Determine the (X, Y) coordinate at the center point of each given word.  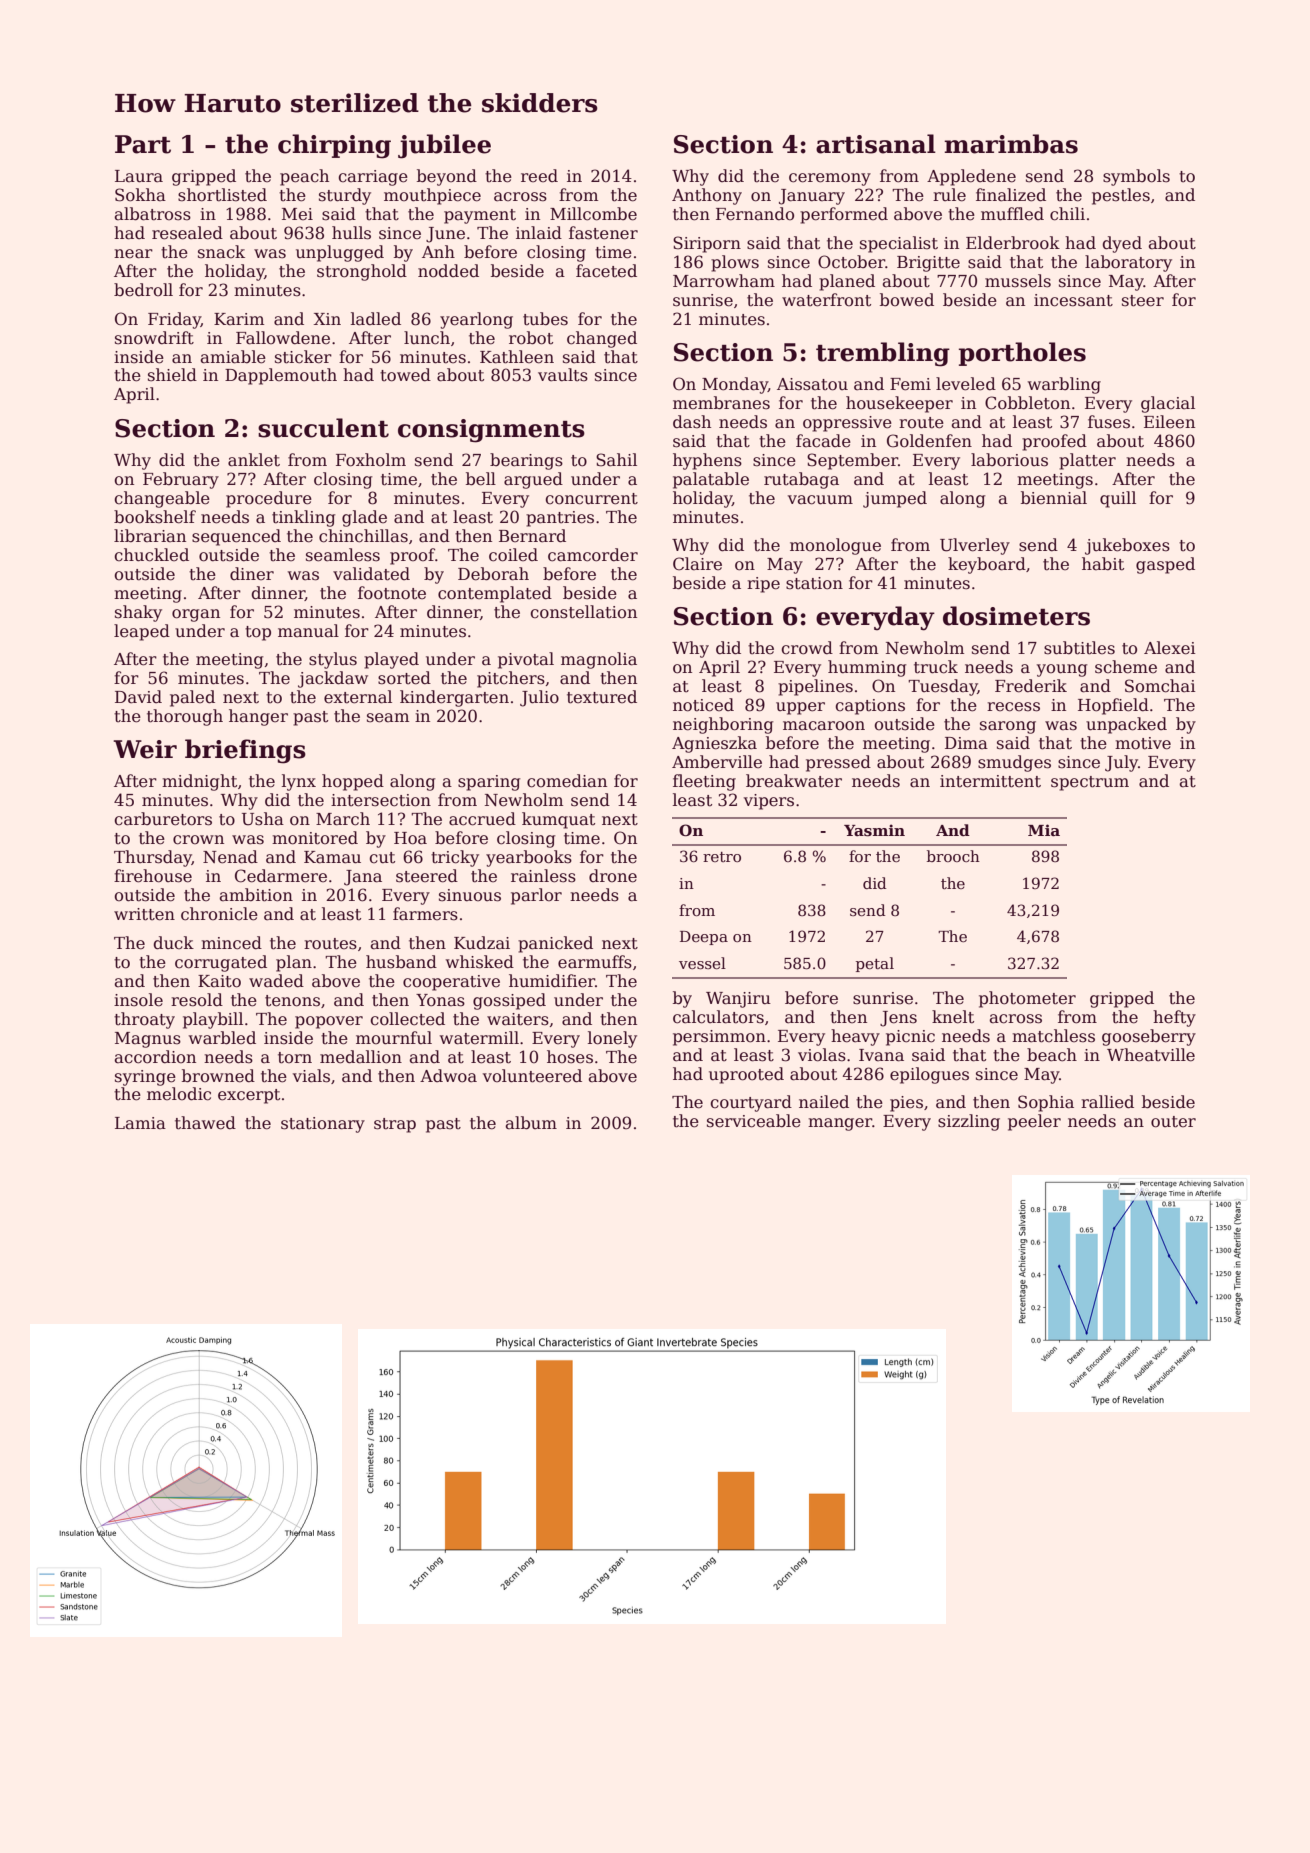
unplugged (340, 253)
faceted (606, 271)
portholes (1022, 354)
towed (405, 375)
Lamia (140, 1123)
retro (722, 857)
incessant (1073, 300)
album (531, 1123)
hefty (1174, 1018)
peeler (1034, 1122)
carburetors (163, 819)
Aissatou (812, 384)
